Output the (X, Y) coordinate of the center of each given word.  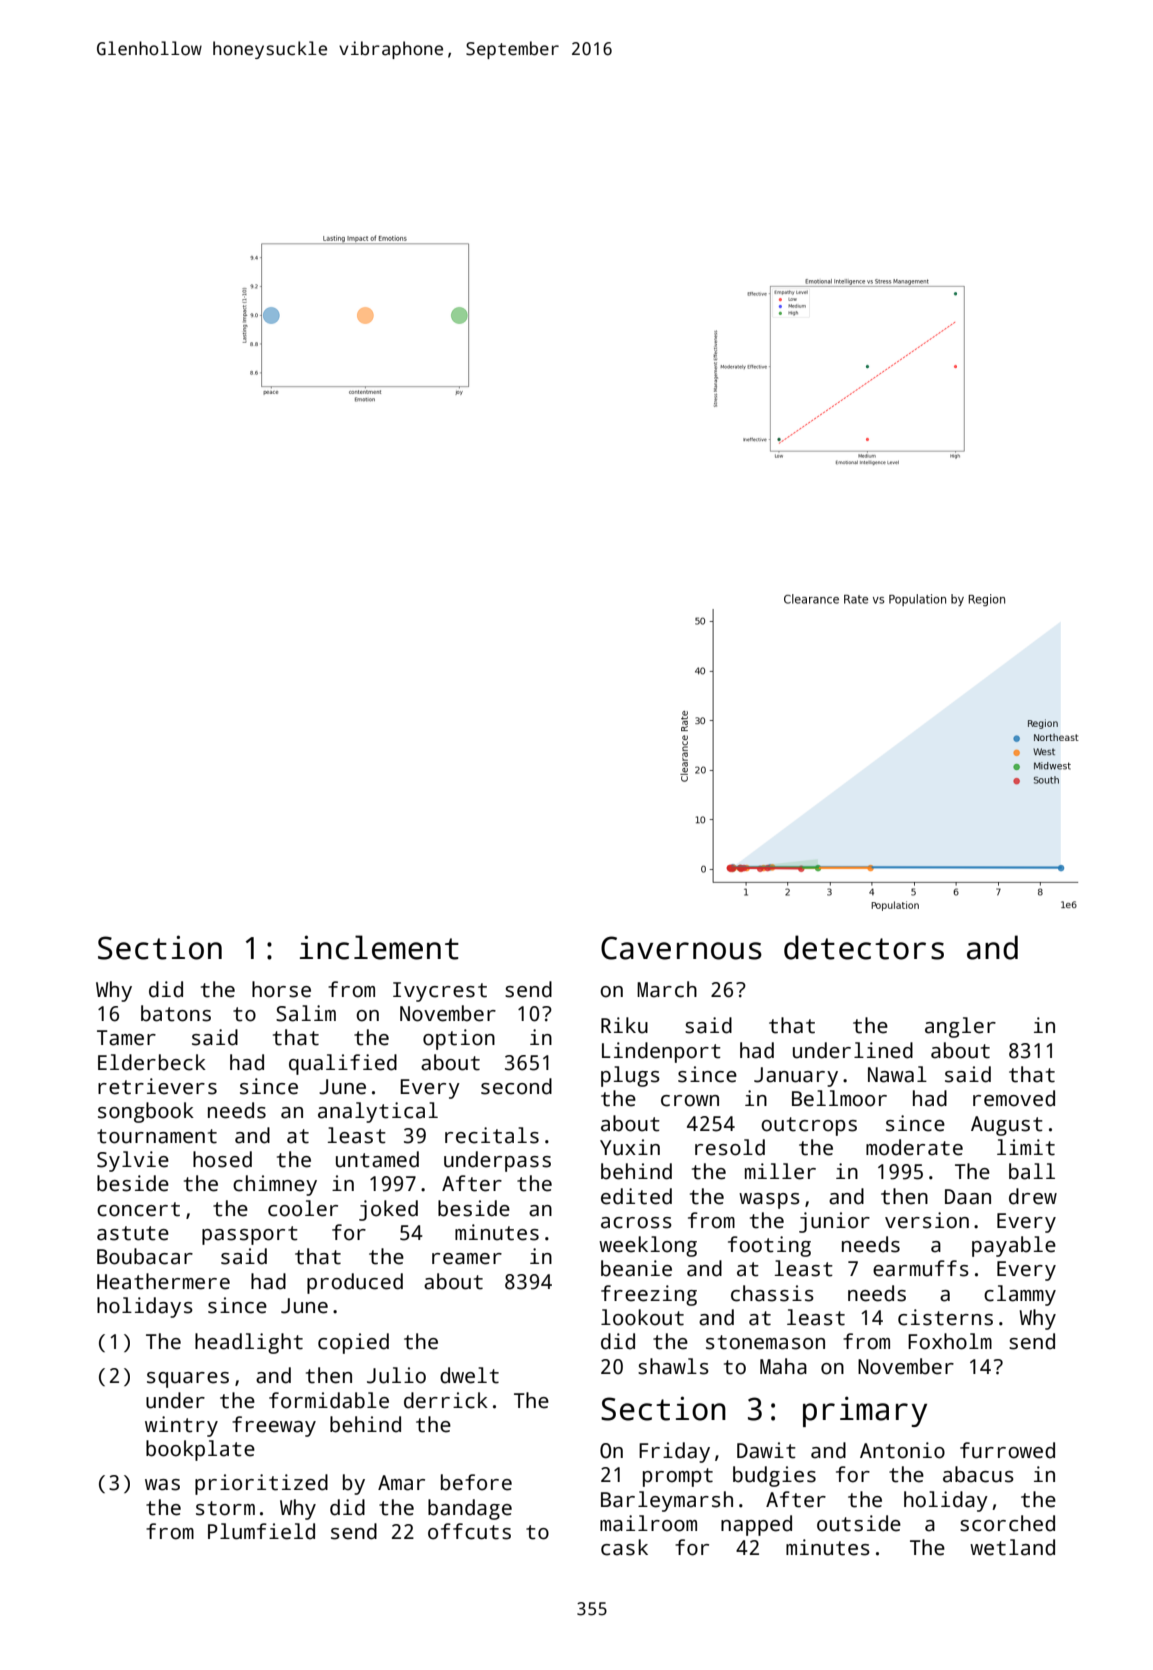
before (476, 1482)
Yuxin (630, 1147)
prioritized (261, 1484)
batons (176, 1013)
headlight (249, 1343)
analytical (378, 1112)
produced (355, 1283)
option (459, 1039)
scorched (1007, 1523)
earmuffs (921, 1268)
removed (1014, 1098)
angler (960, 1027)
